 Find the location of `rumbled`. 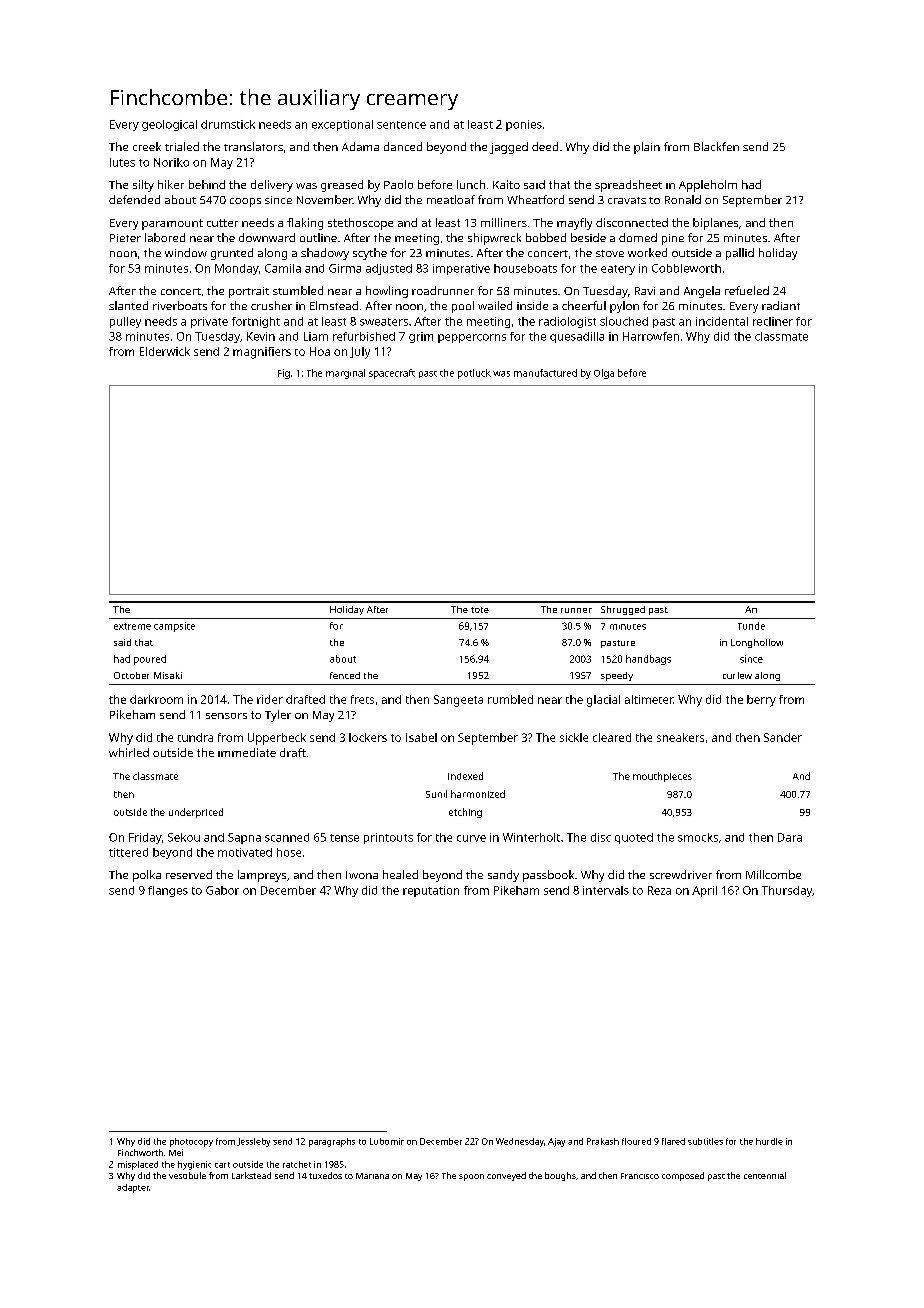

rumbled is located at coordinates (510, 699).
